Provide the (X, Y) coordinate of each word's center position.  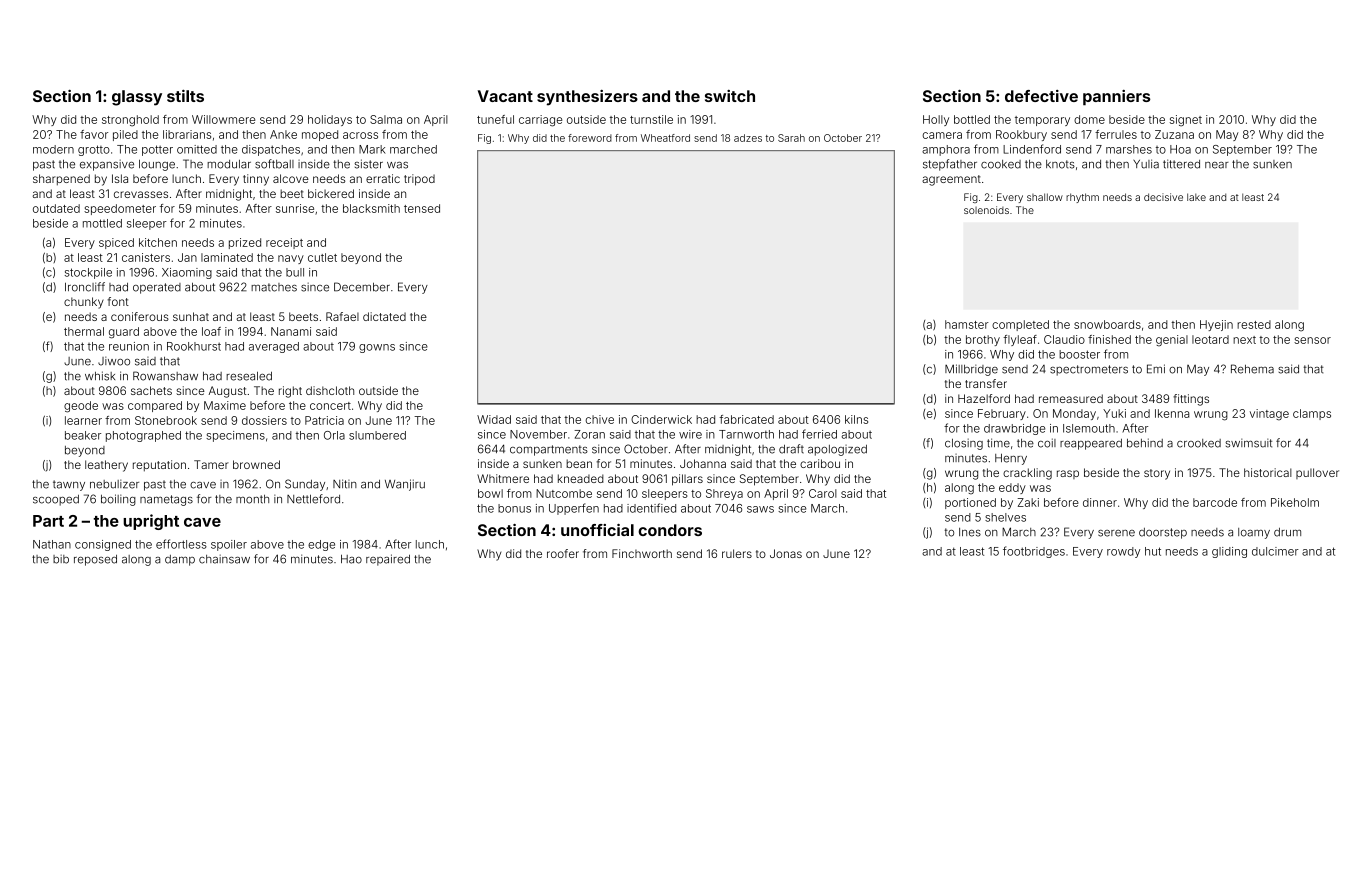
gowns (377, 348)
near (1217, 165)
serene (1116, 533)
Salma (386, 119)
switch (730, 96)
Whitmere (503, 478)
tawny (69, 485)
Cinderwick (661, 419)
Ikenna (1172, 413)
